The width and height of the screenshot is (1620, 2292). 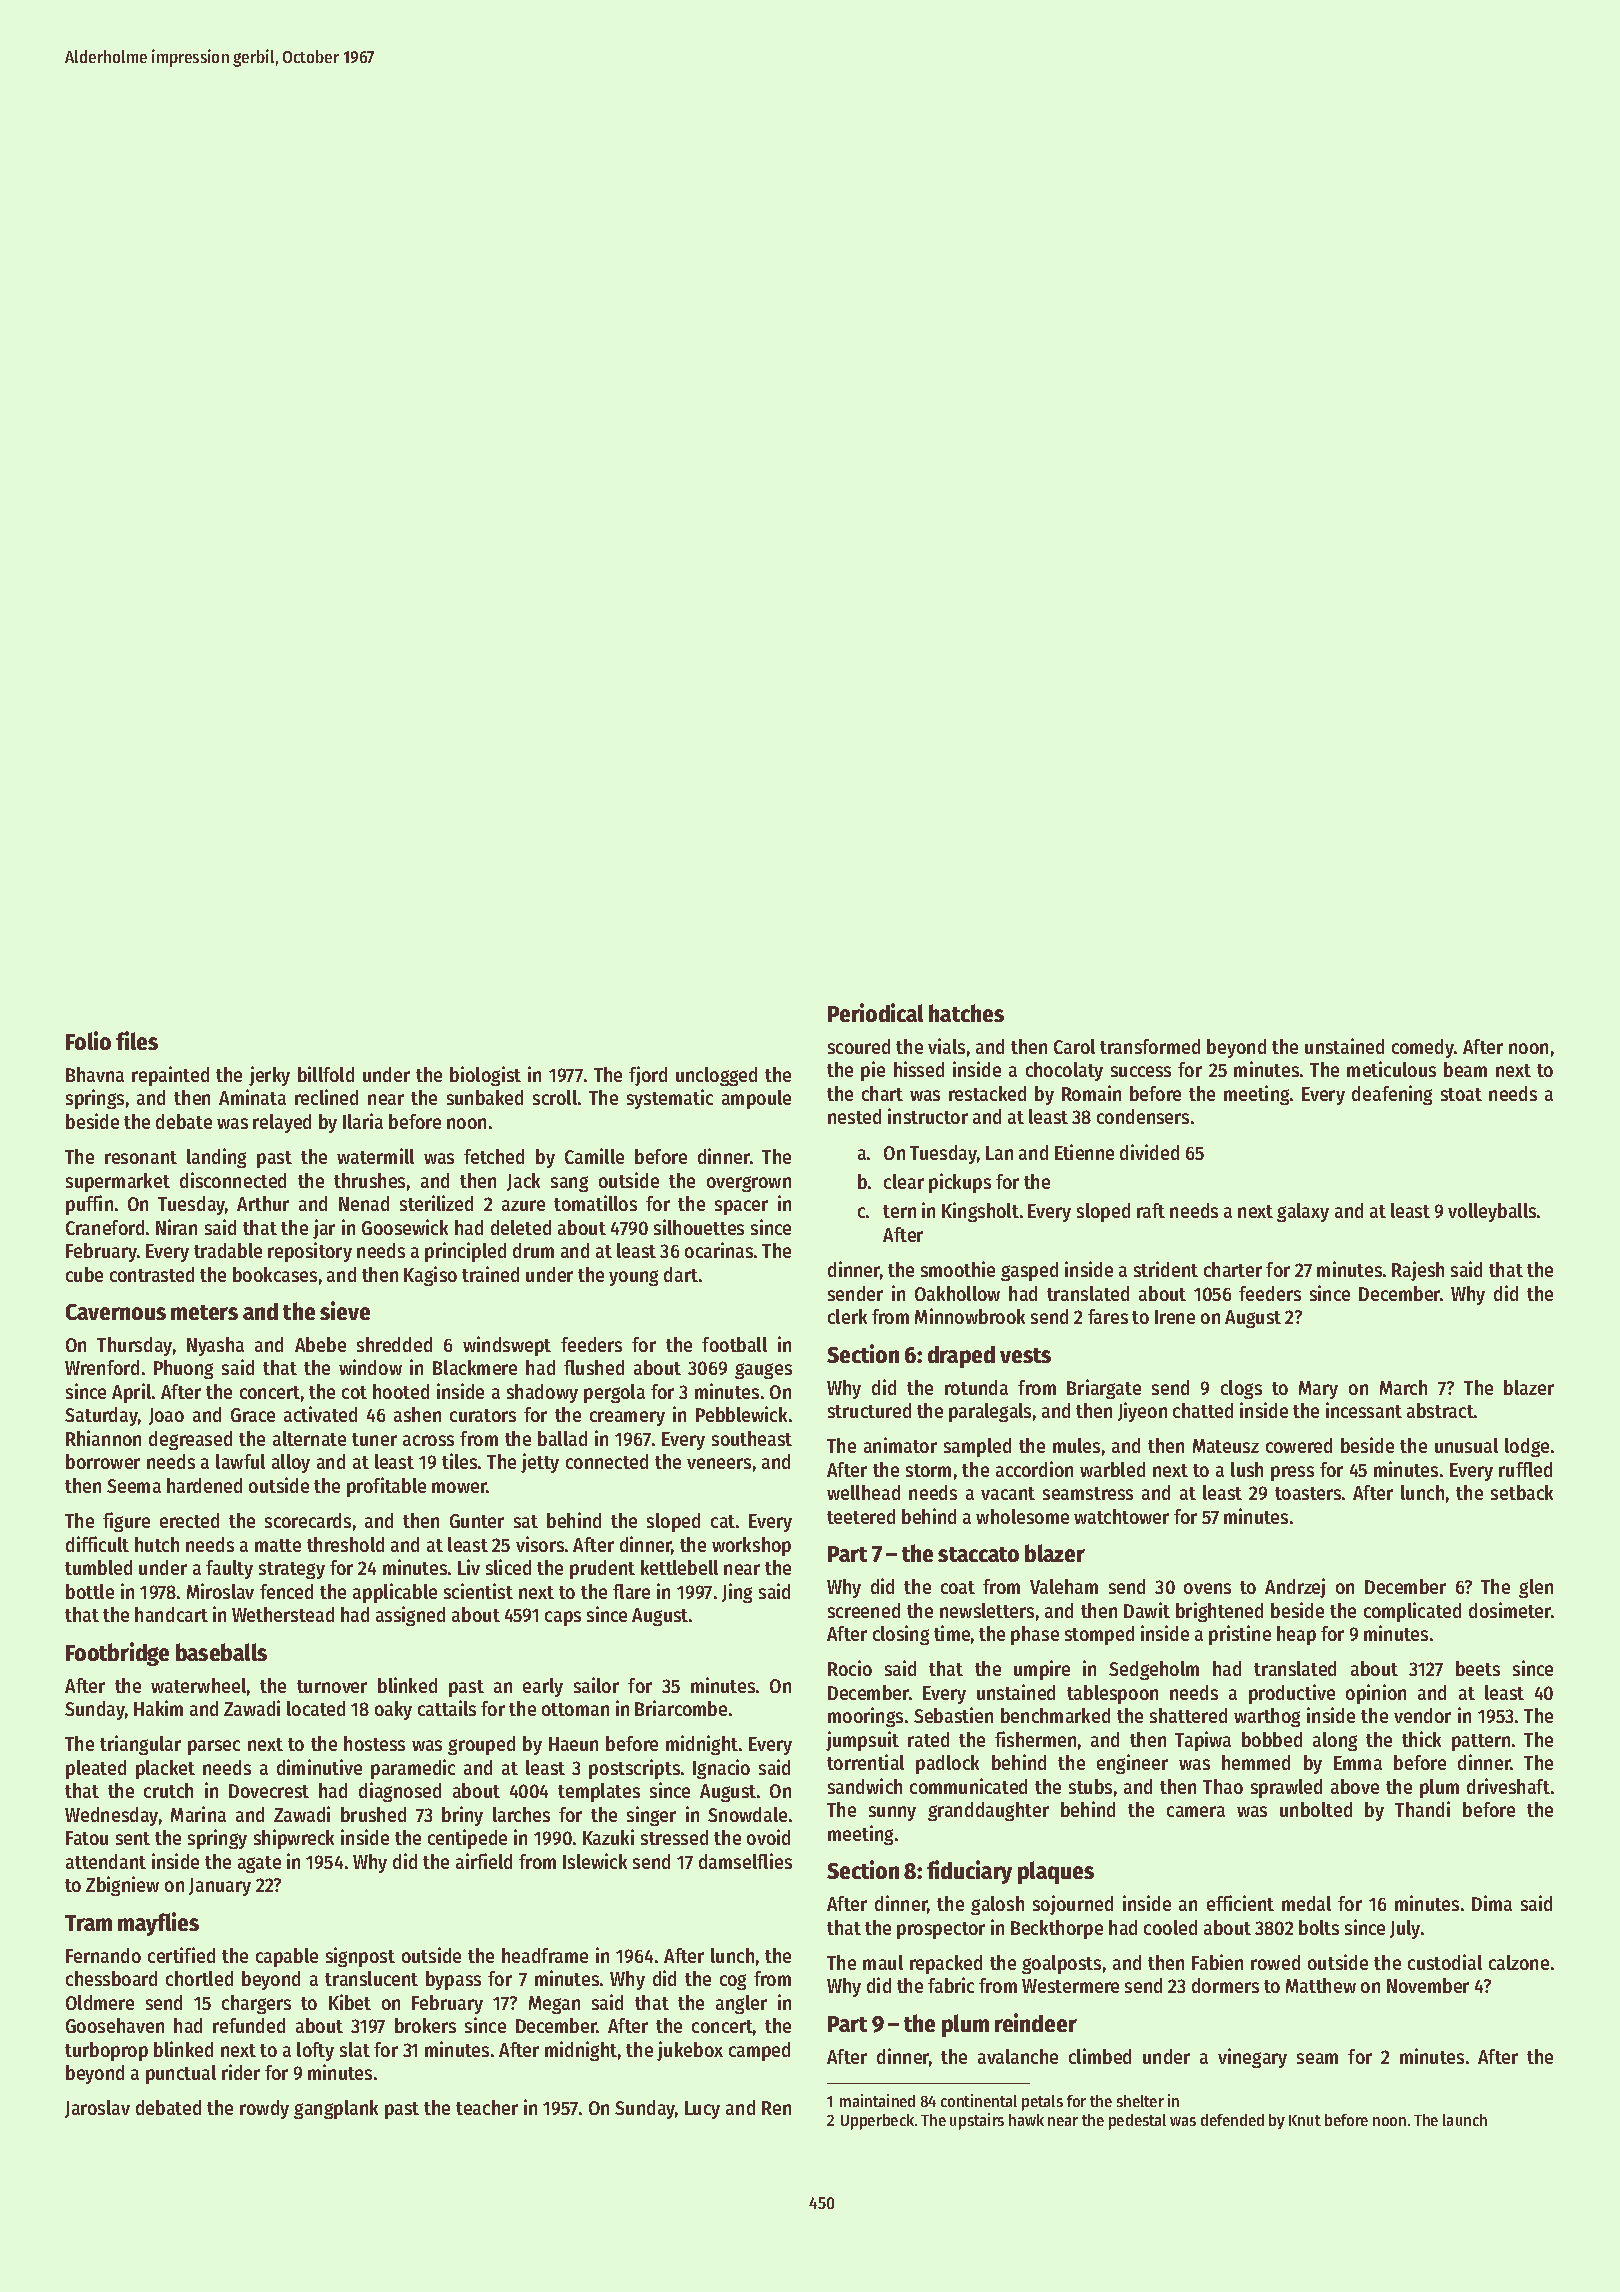 I want to click on galaxy, so click(x=1303, y=1212).
